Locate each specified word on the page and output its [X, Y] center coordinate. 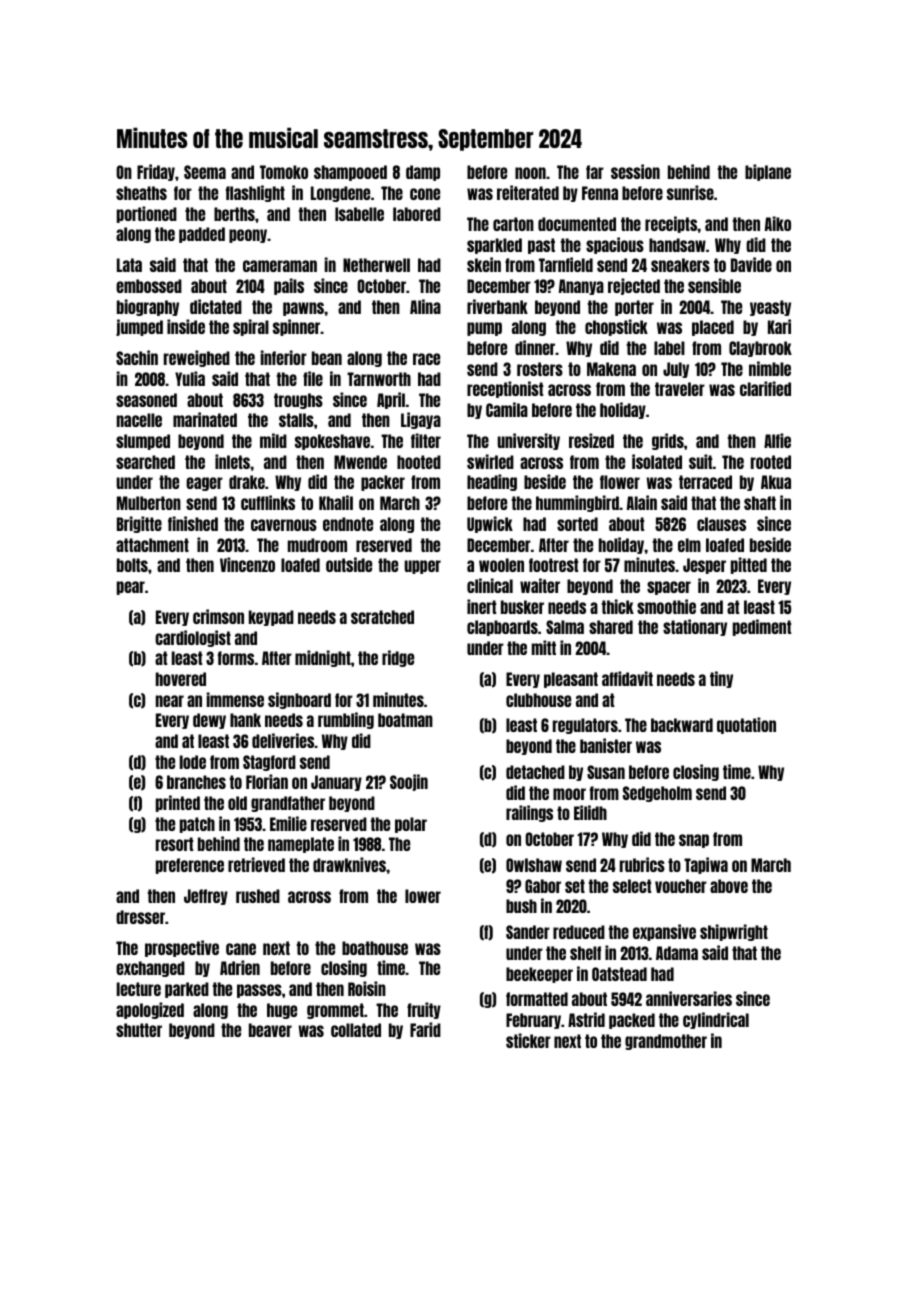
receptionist [505, 389]
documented [577, 224]
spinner [297, 327]
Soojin [409, 782]
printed [178, 803]
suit [701, 461]
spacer [669, 588]
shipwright [734, 932]
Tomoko [284, 172]
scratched [382, 617]
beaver [270, 1030]
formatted [537, 999]
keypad [271, 618]
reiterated [528, 192]
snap [694, 841]
